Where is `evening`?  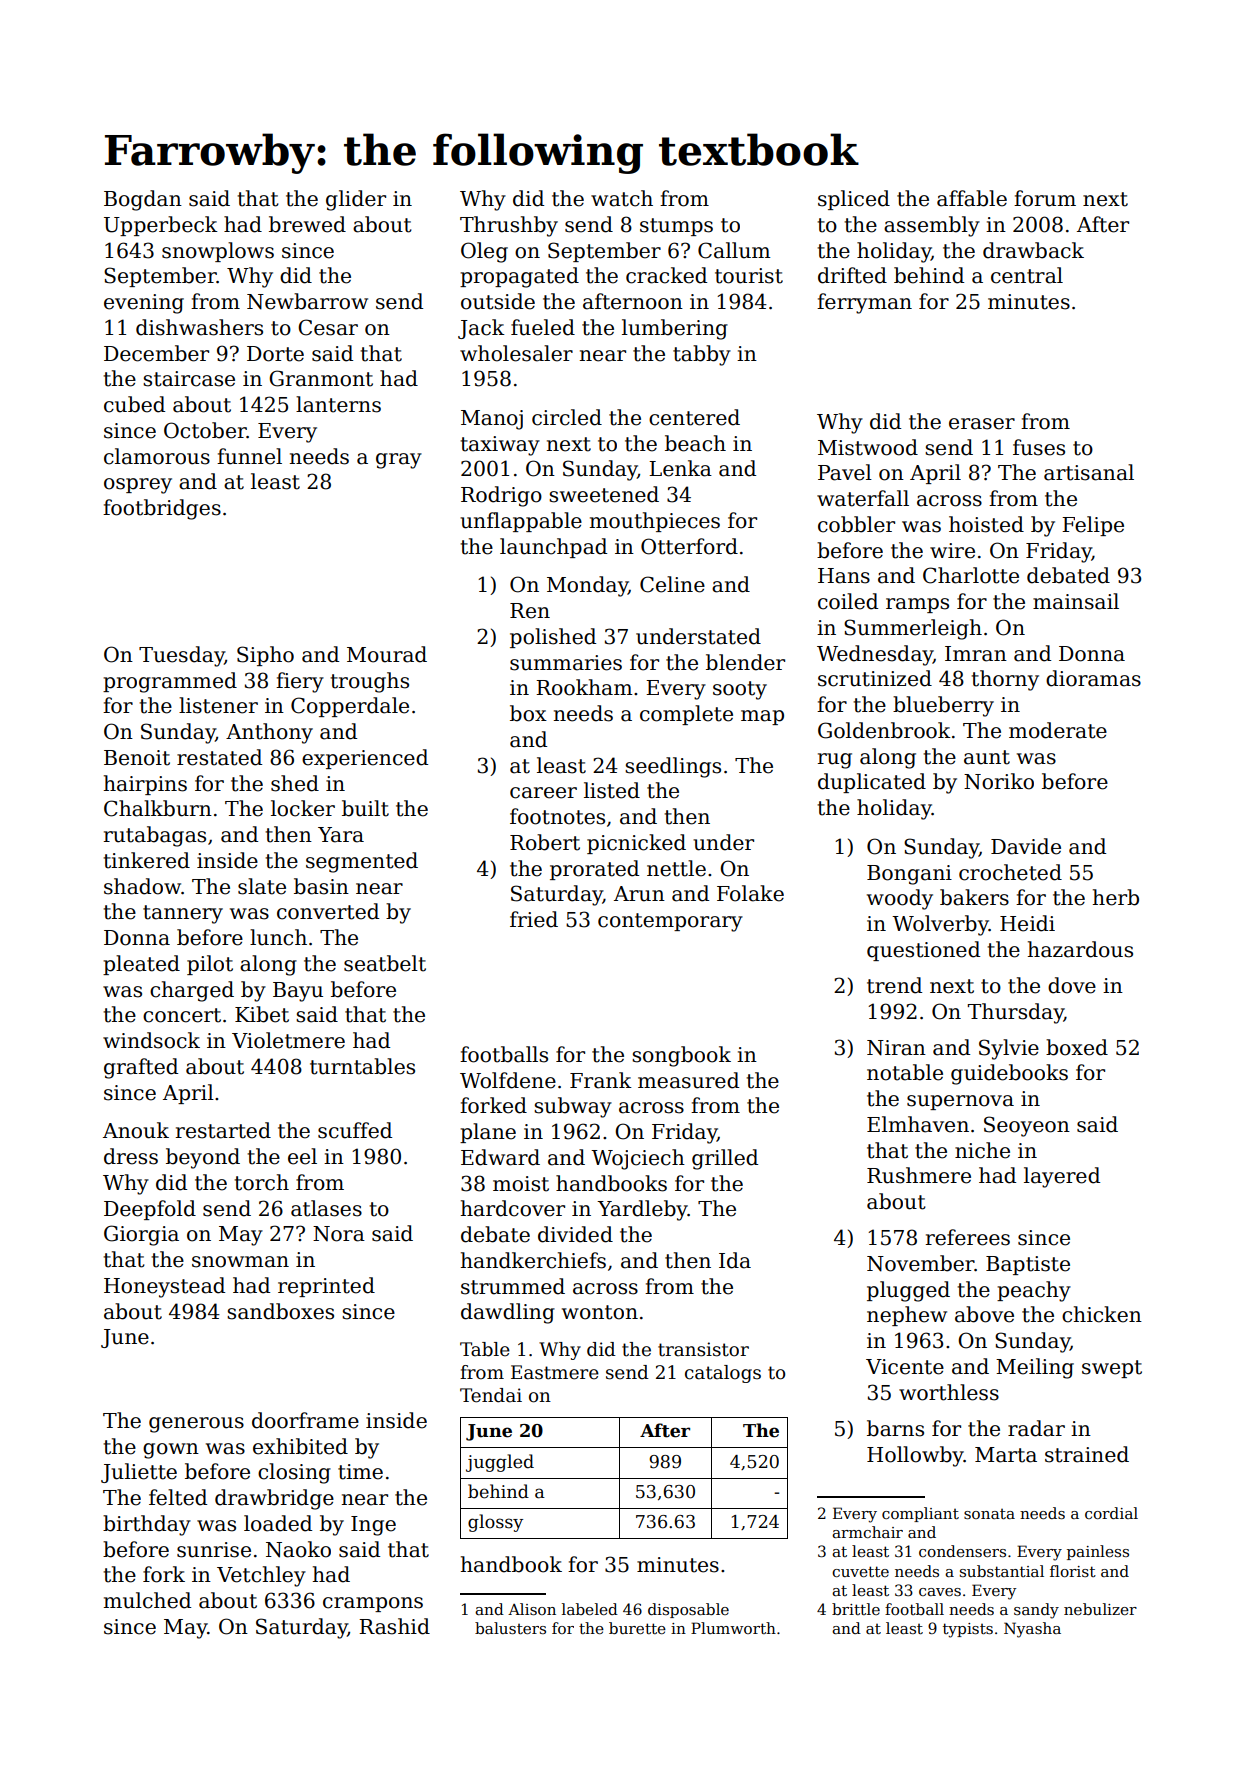
evening is located at coordinates (144, 304).
